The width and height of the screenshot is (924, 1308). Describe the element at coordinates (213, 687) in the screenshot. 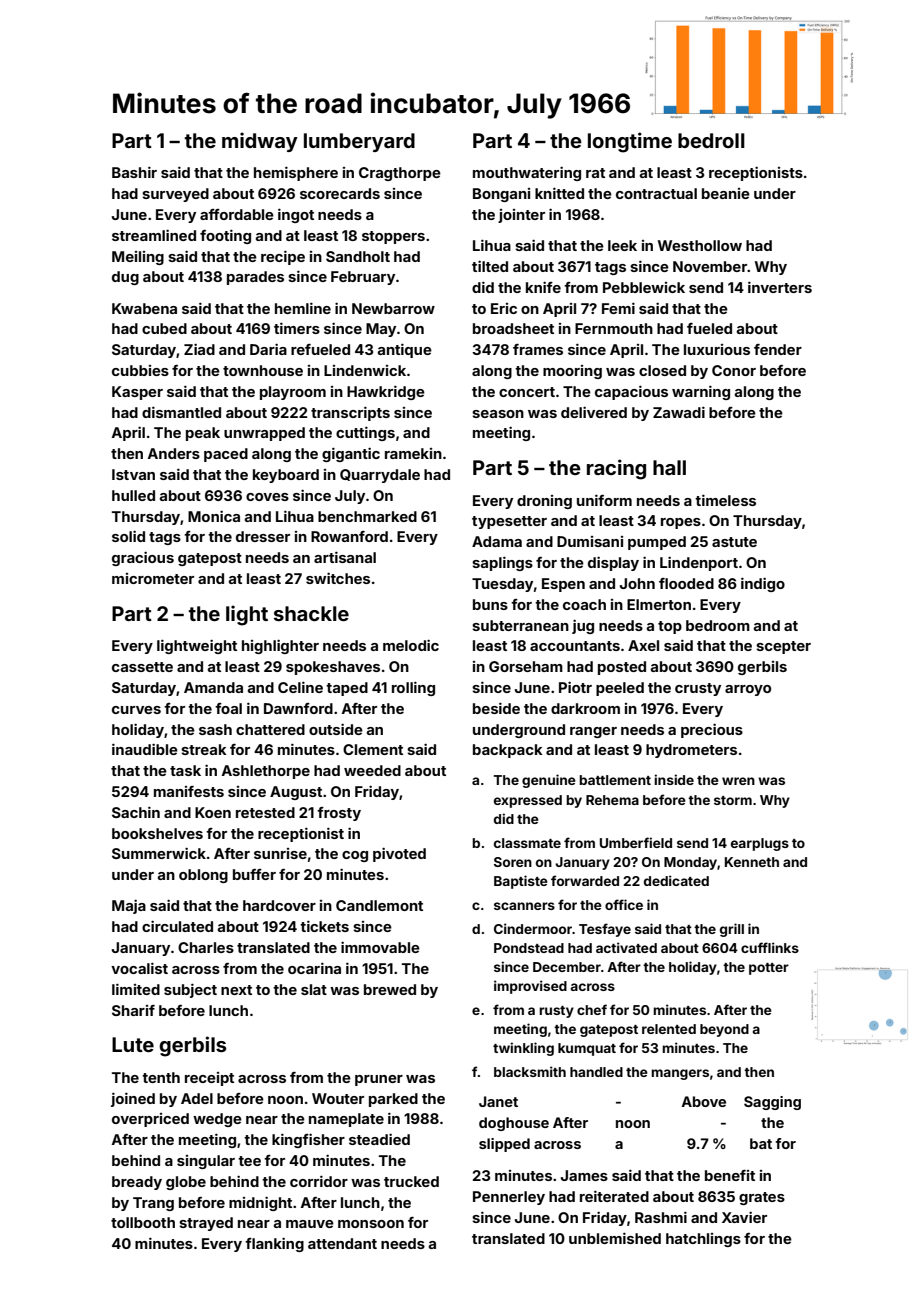

I see `Amanda` at that location.
